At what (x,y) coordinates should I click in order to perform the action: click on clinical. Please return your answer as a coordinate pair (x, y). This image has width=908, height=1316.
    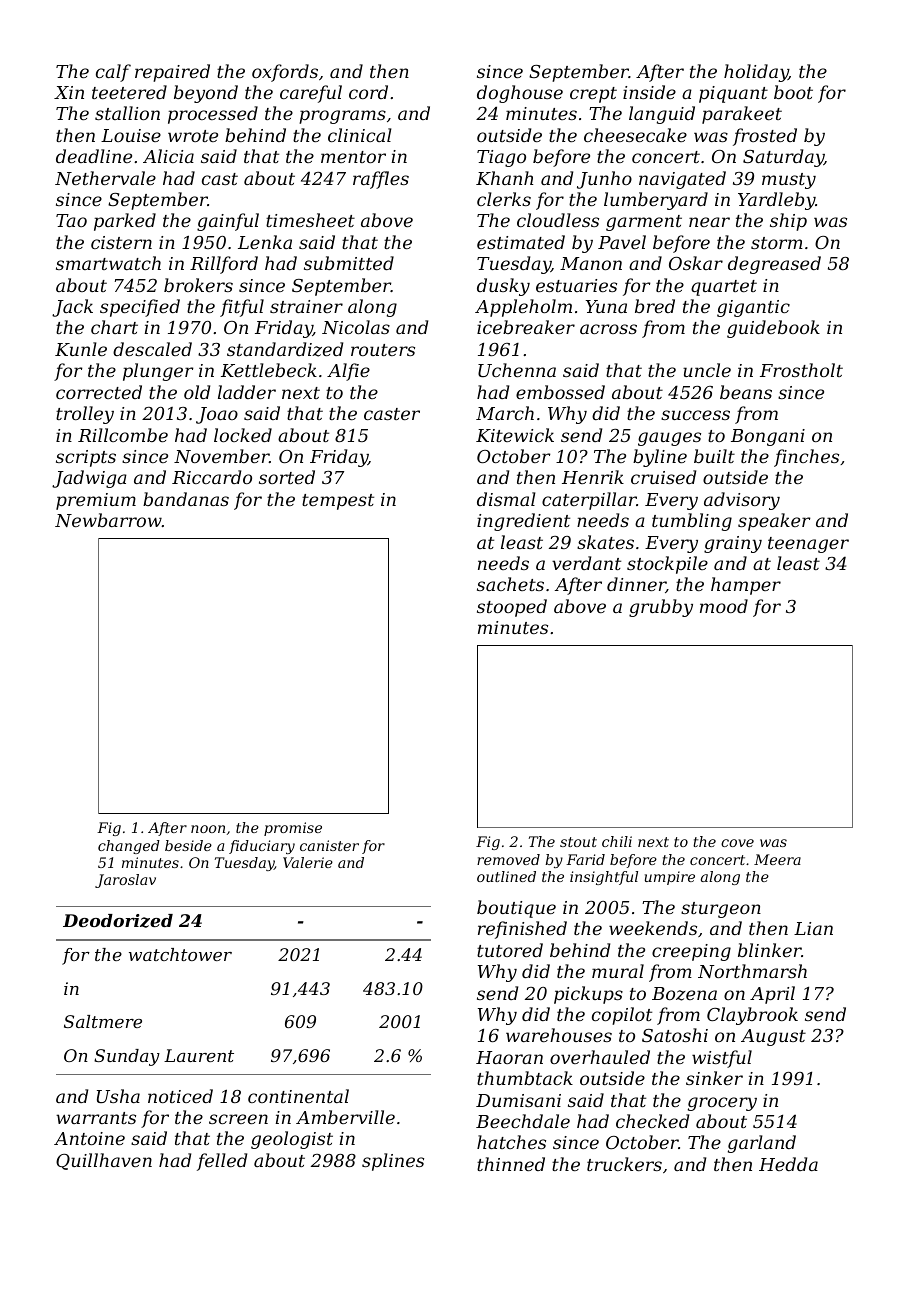
    Looking at the image, I should click on (360, 135).
